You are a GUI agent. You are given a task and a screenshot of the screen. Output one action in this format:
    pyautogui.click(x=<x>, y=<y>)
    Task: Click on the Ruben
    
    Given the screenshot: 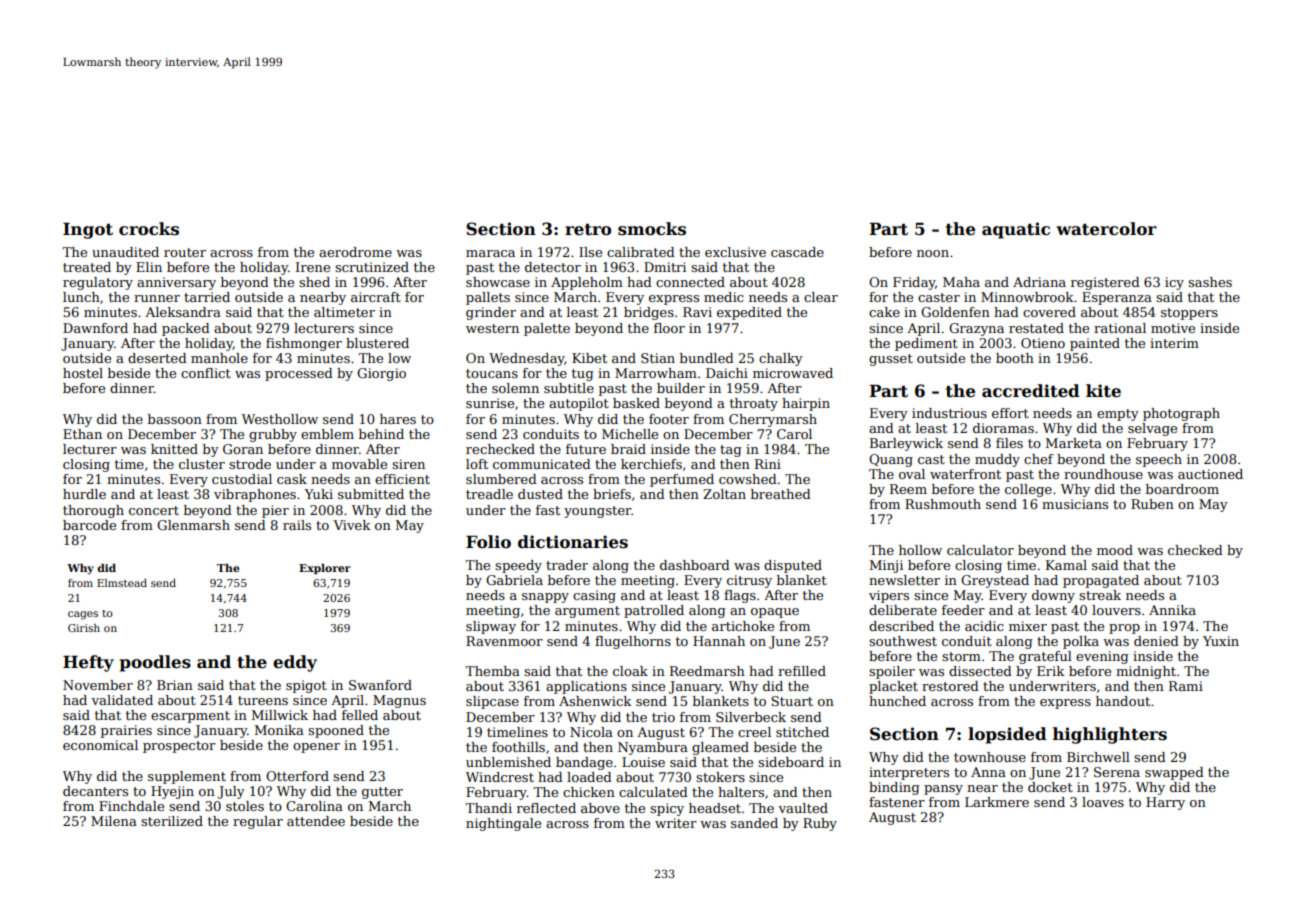 What is the action you would take?
    pyautogui.click(x=1152, y=504)
